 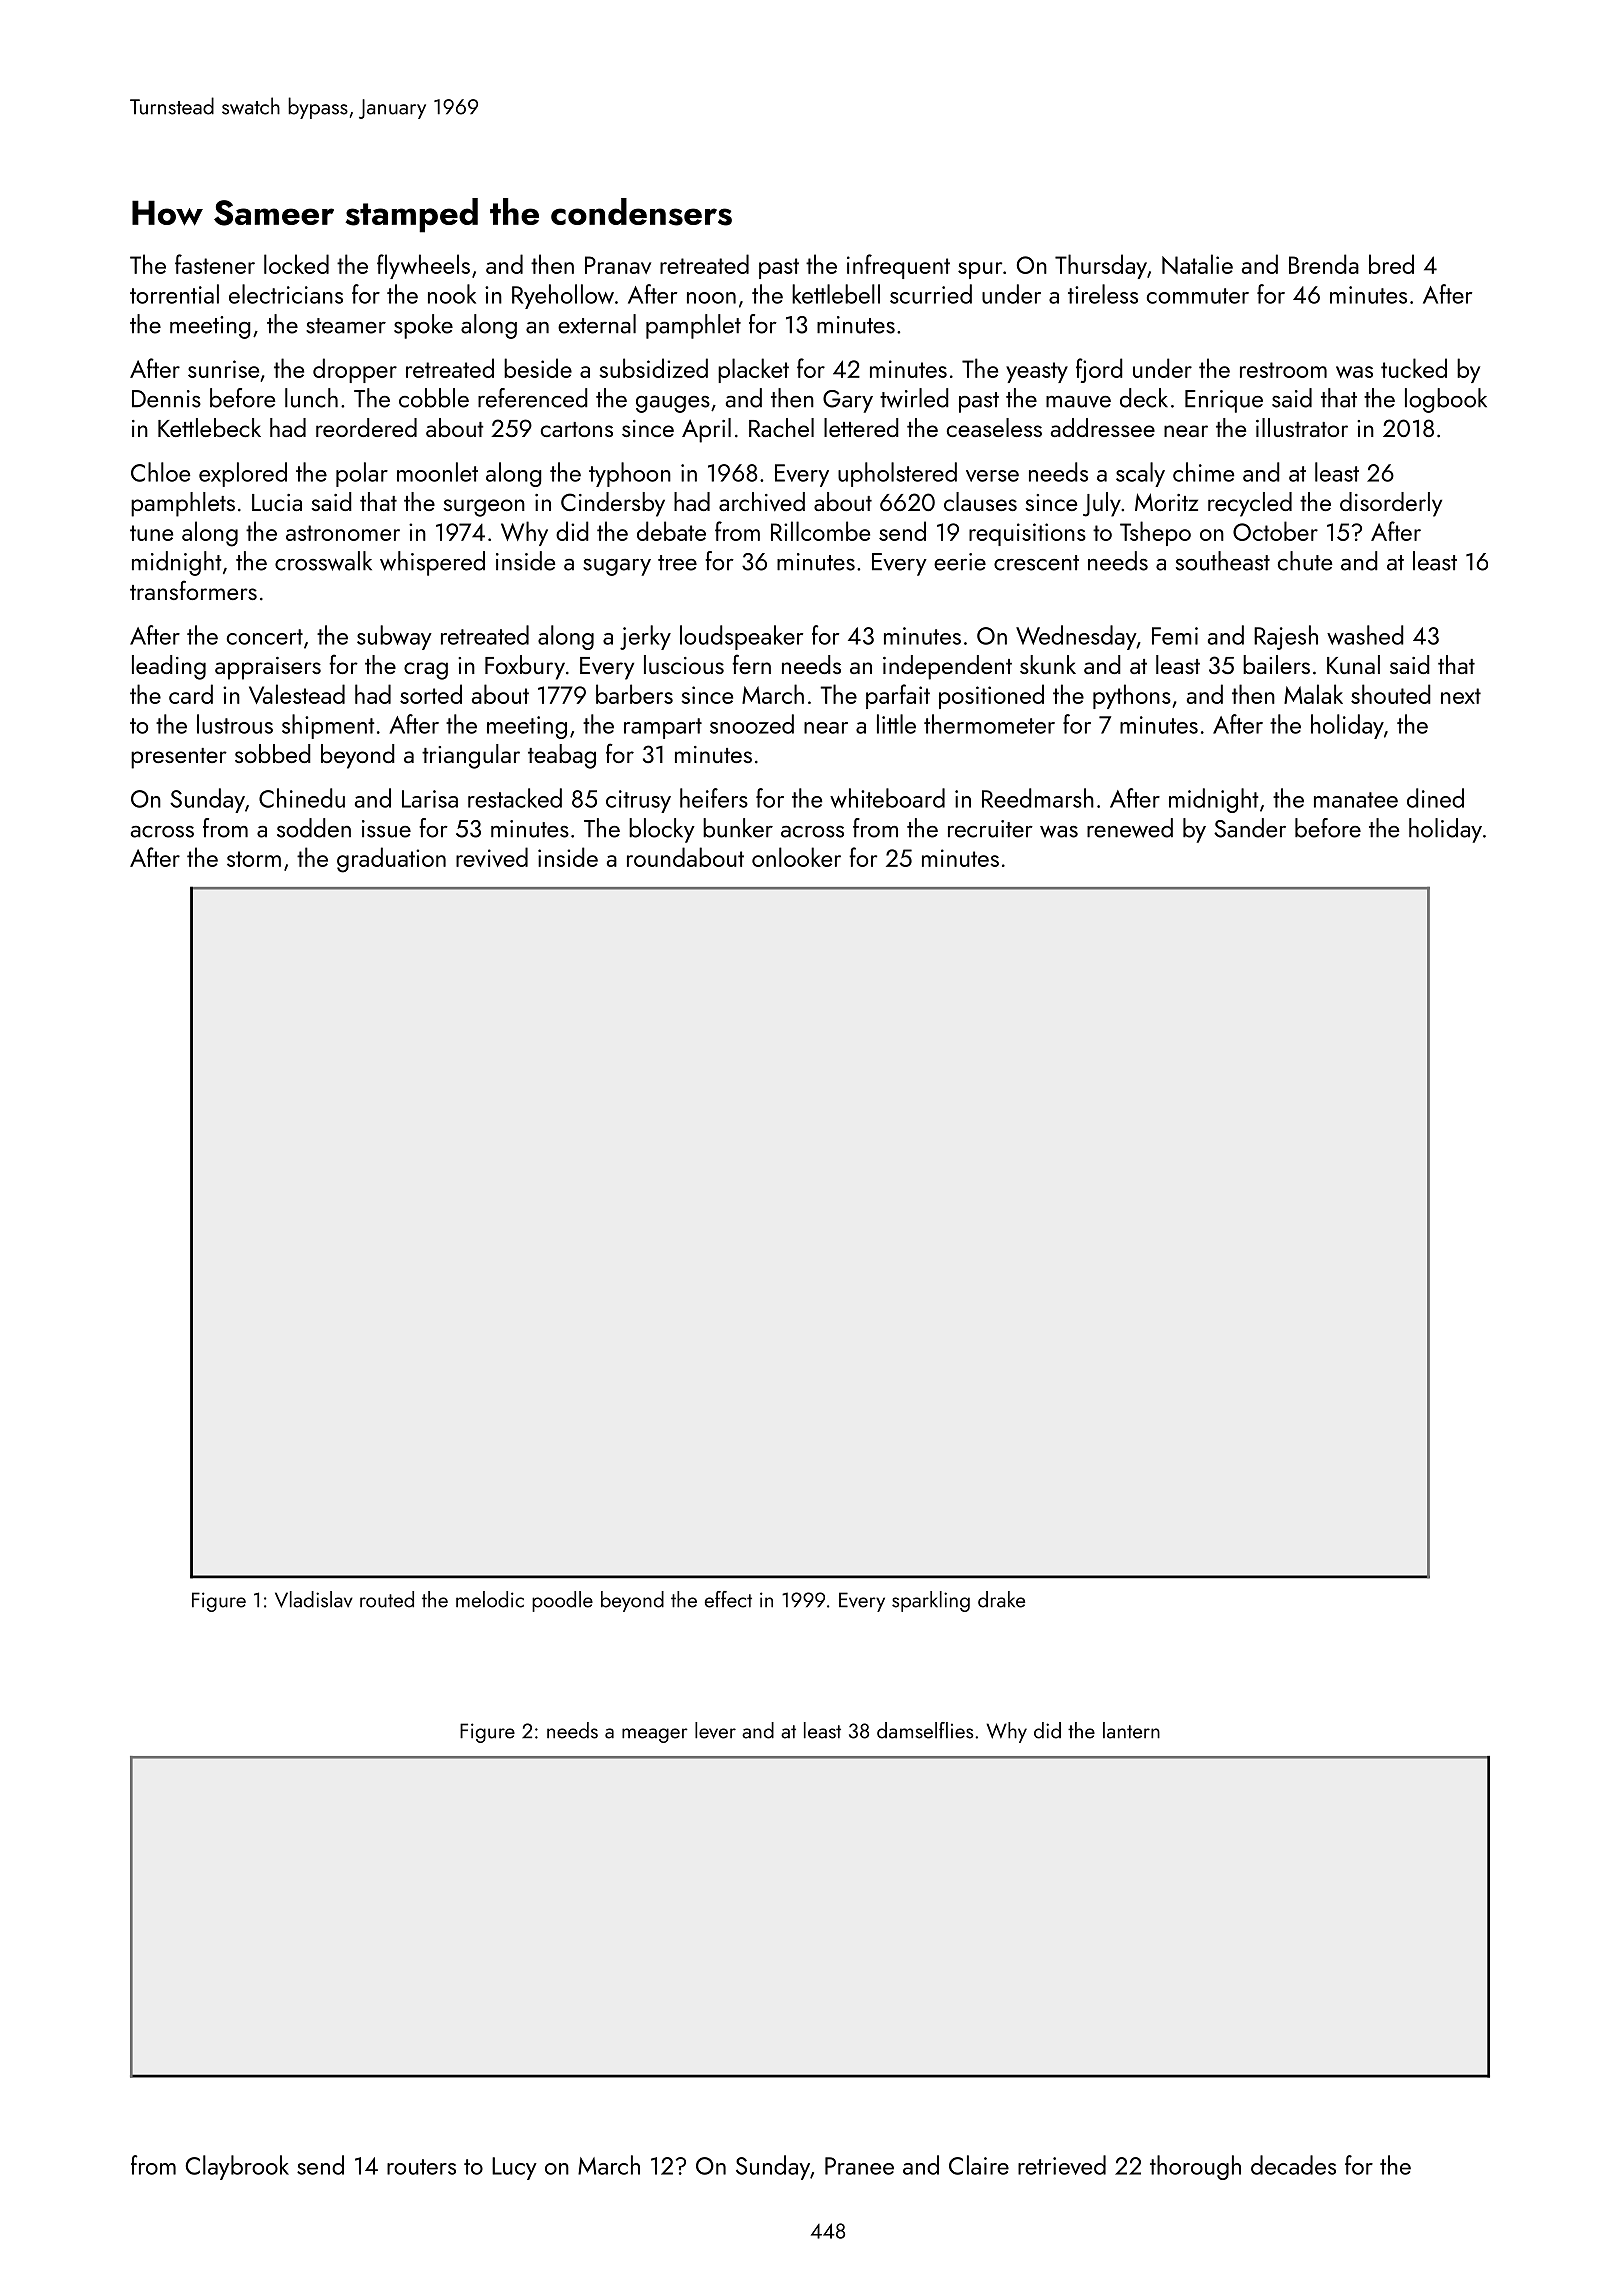 What do you see at coordinates (421, 2167) in the image?
I see `routers` at bounding box center [421, 2167].
